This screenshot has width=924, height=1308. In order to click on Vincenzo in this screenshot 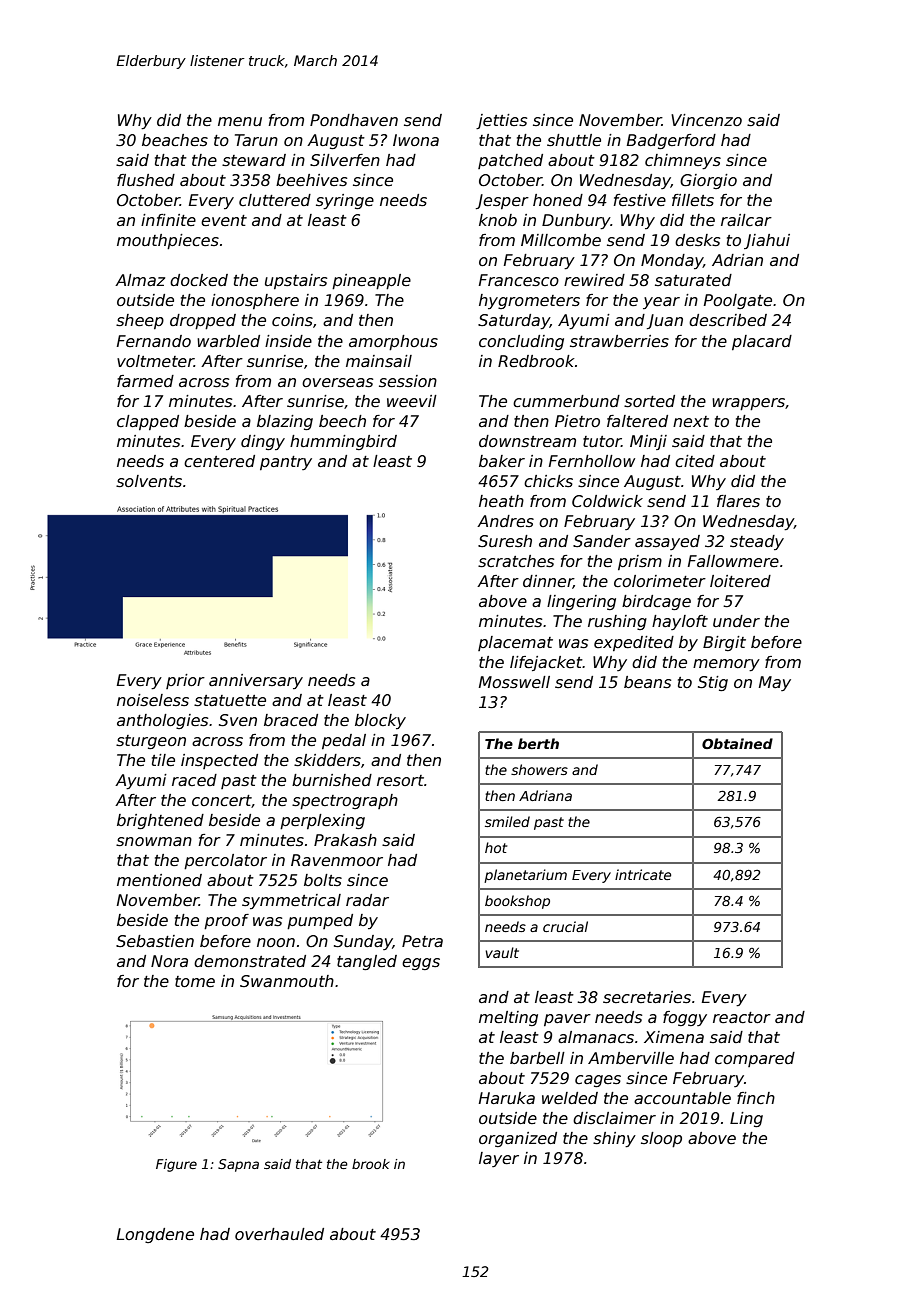, I will do `click(706, 120)`.
